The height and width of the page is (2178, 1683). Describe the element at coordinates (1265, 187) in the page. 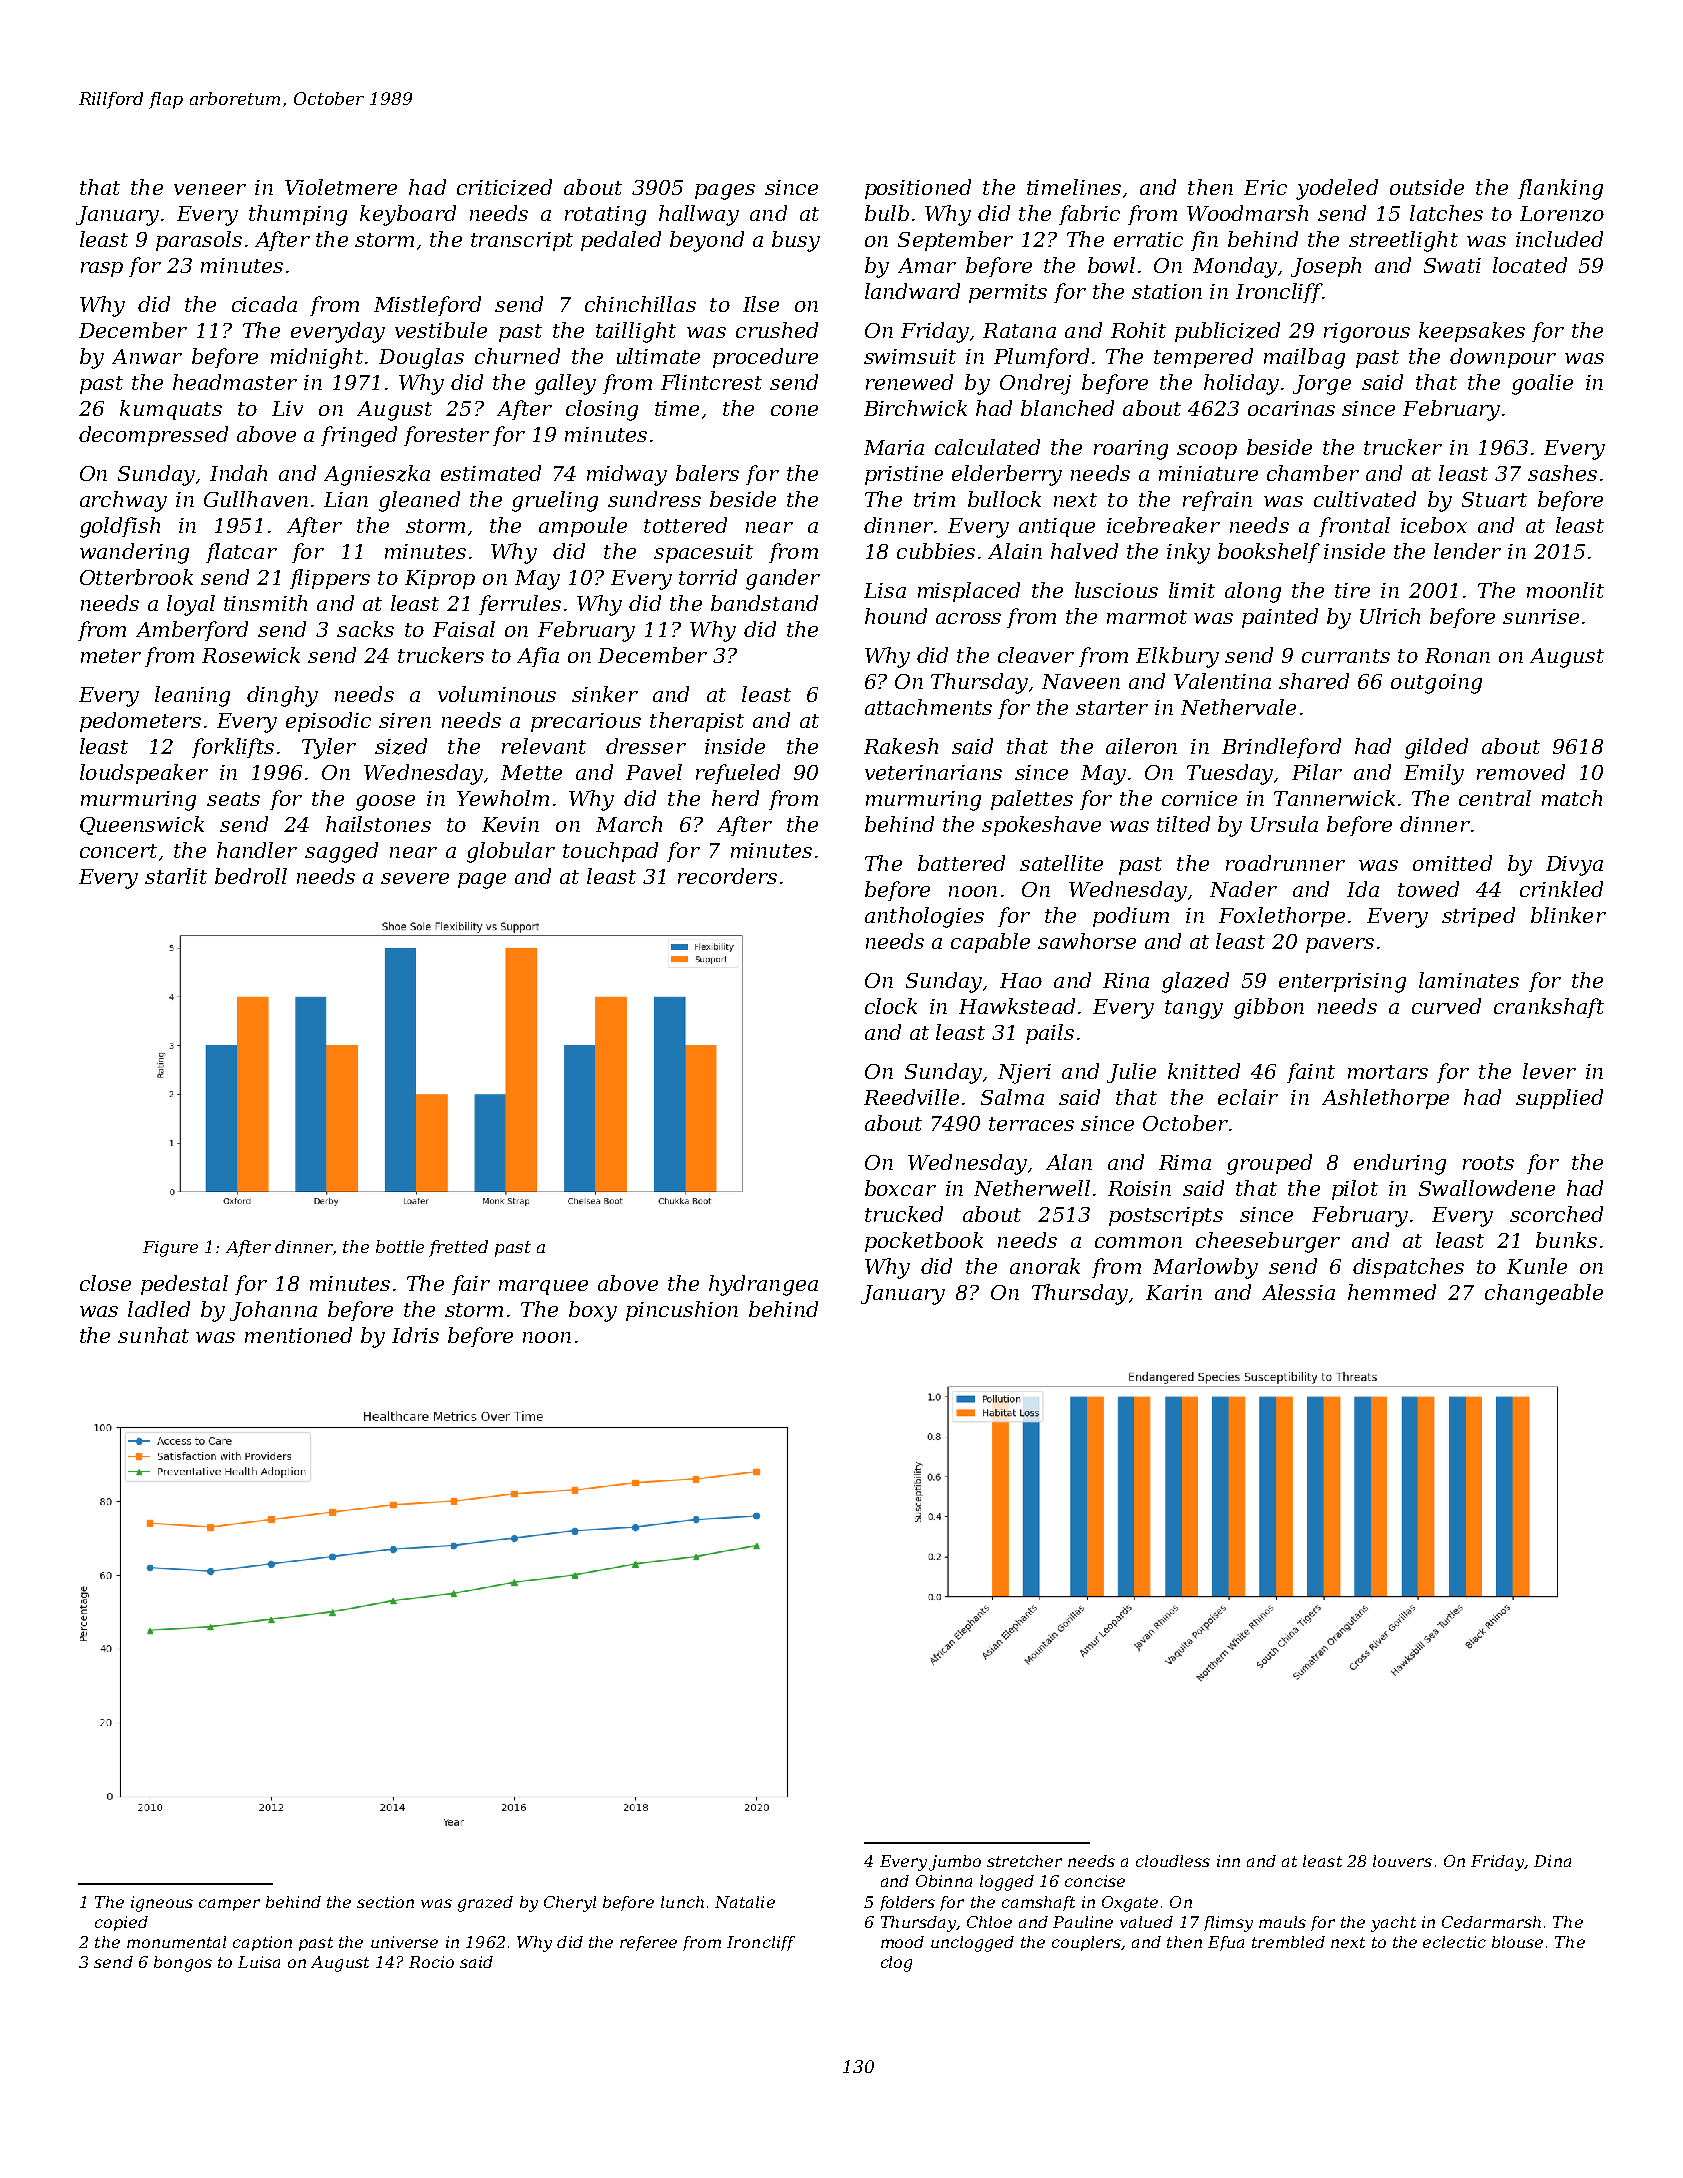

I see `Eric` at that location.
